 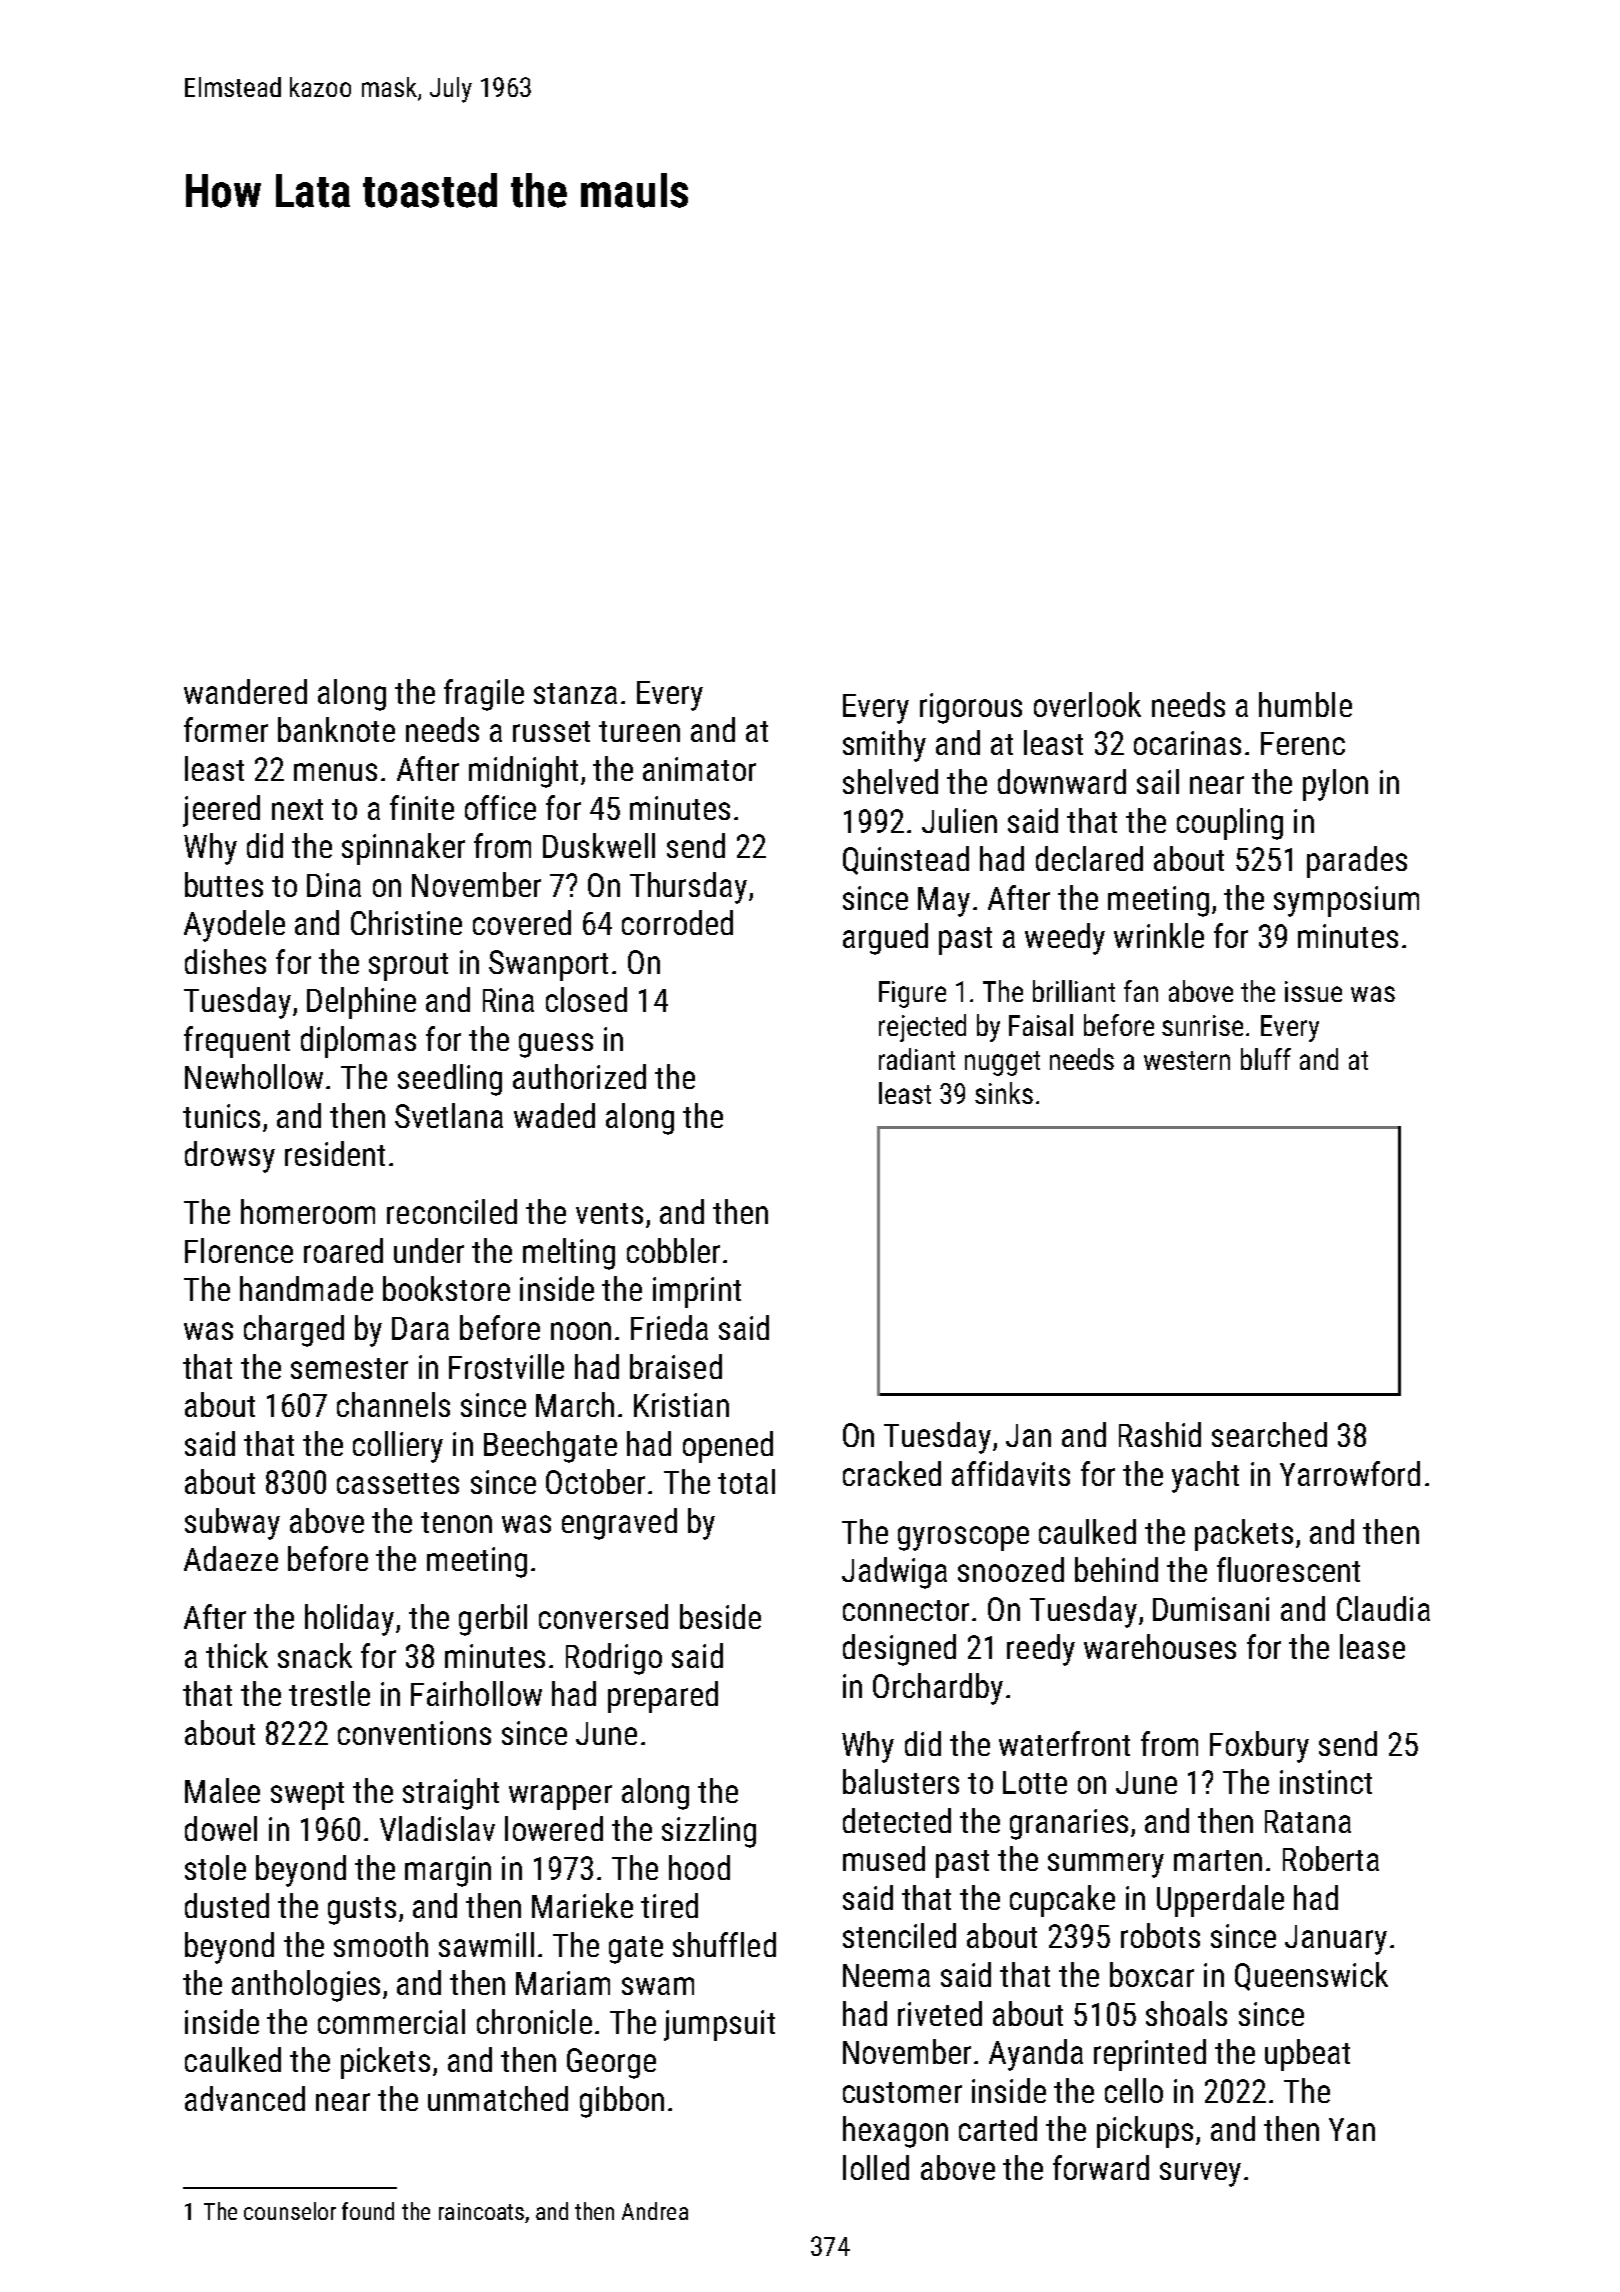 What do you see at coordinates (899, 1650) in the image?
I see `designed` at bounding box center [899, 1650].
